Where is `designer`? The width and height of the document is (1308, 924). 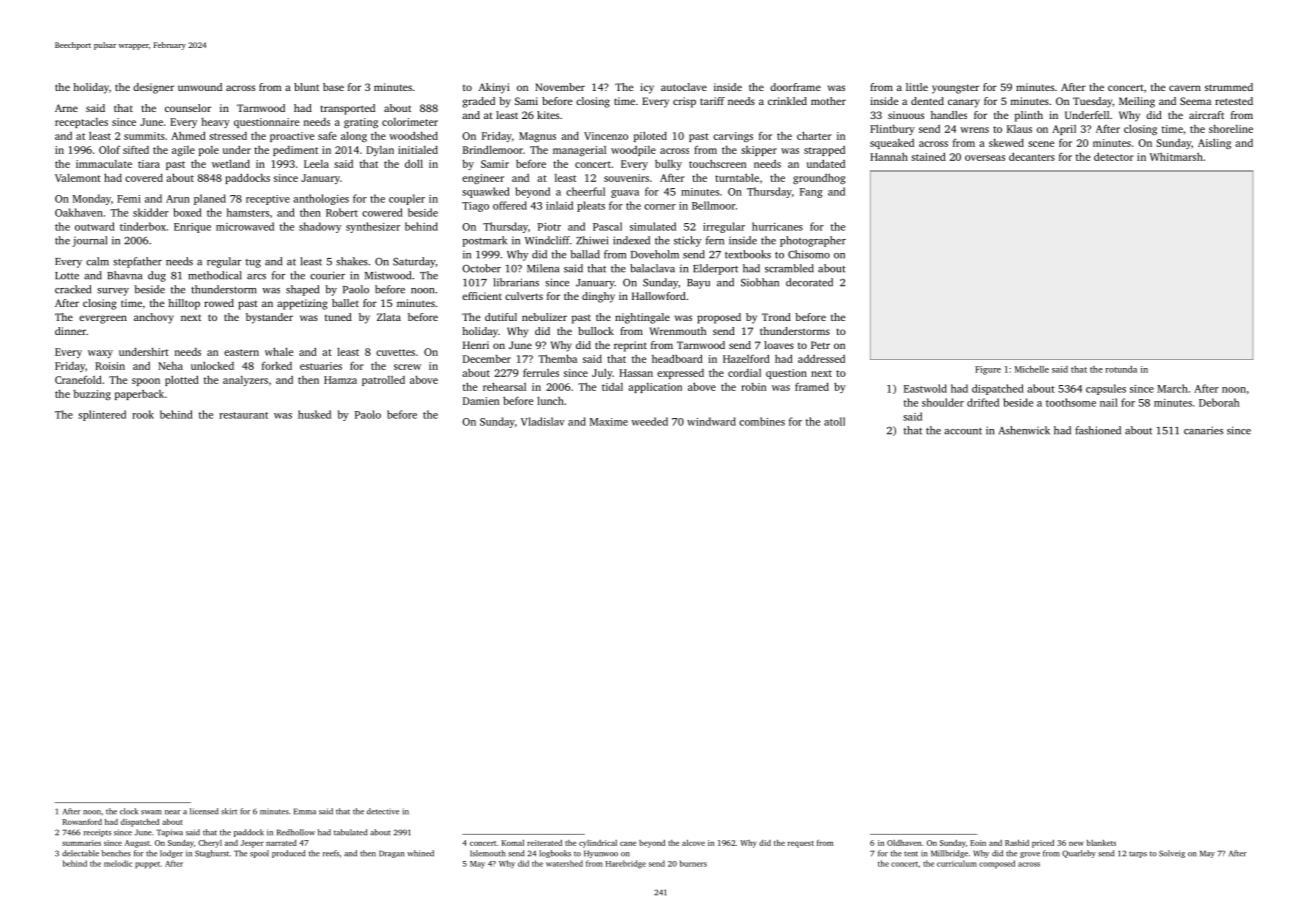 designer is located at coordinates (153, 88).
